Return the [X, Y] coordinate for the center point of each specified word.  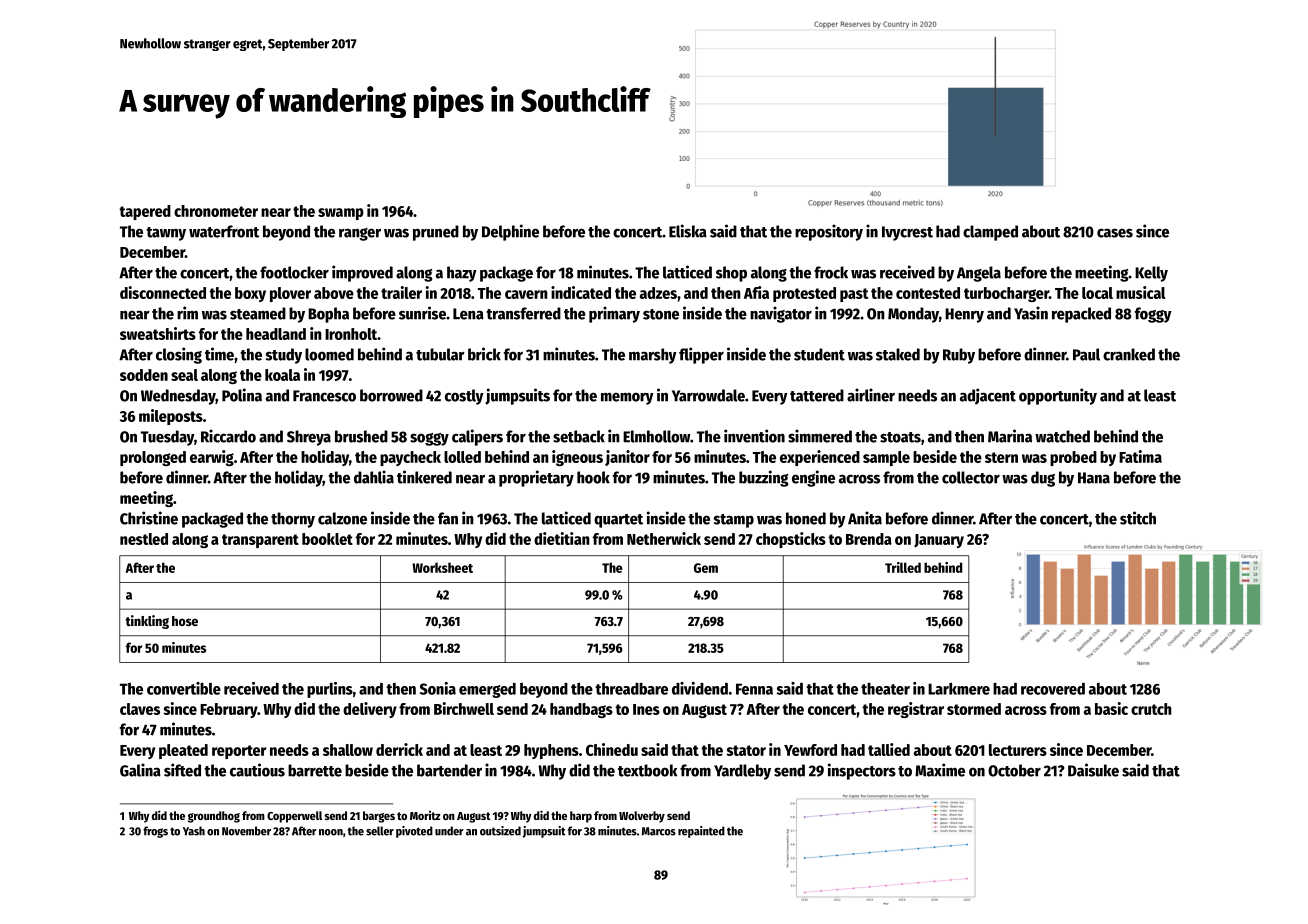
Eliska [687, 231]
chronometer [216, 211]
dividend [700, 688]
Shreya [309, 438]
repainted [701, 832]
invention [754, 436]
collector [971, 477]
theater [885, 689]
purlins [330, 690]
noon [331, 832]
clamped [990, 233]
